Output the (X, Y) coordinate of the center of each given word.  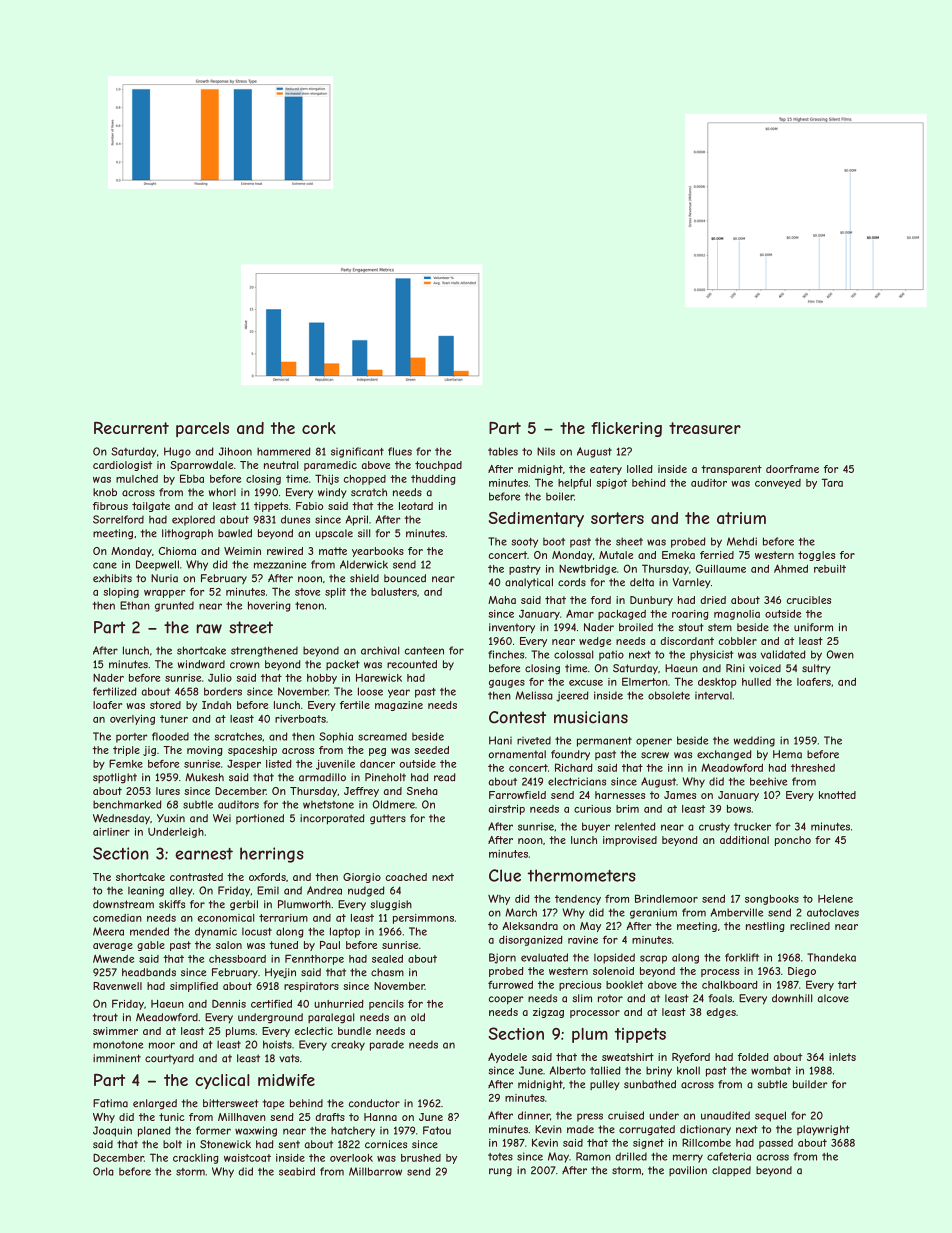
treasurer (705, 428)
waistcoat (247, 1158)
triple (126, 751)
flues (400, 451)
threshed (813, 768)
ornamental (517, 754)
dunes (295, 519)
